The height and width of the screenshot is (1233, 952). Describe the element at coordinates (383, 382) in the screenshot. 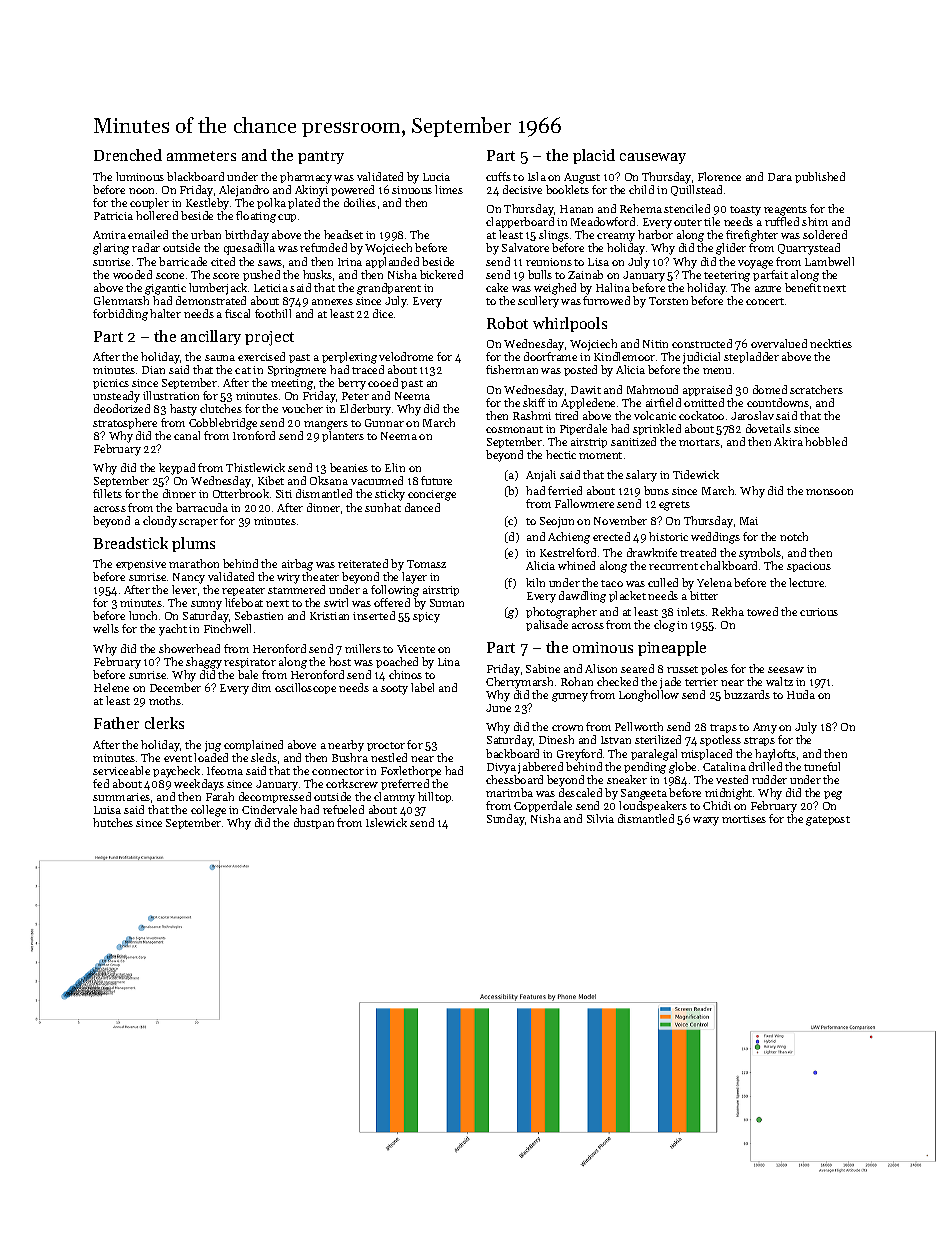

I see `cooed` at that location.
